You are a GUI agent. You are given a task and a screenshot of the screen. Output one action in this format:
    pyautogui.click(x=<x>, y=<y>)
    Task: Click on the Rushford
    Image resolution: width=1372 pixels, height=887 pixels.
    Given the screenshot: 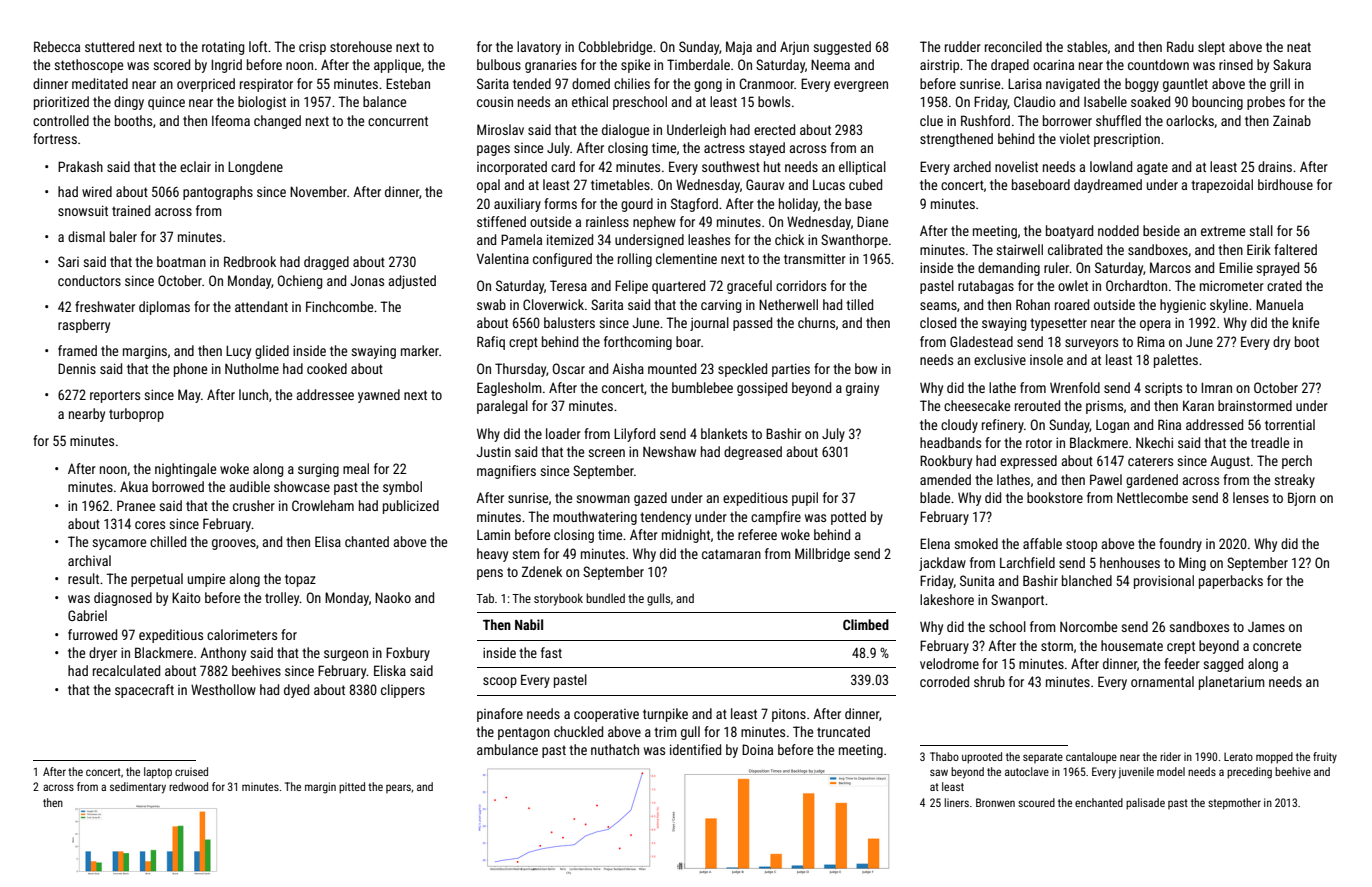 What is the action you would take?
    pyautogui.click(x=985, y=120)
